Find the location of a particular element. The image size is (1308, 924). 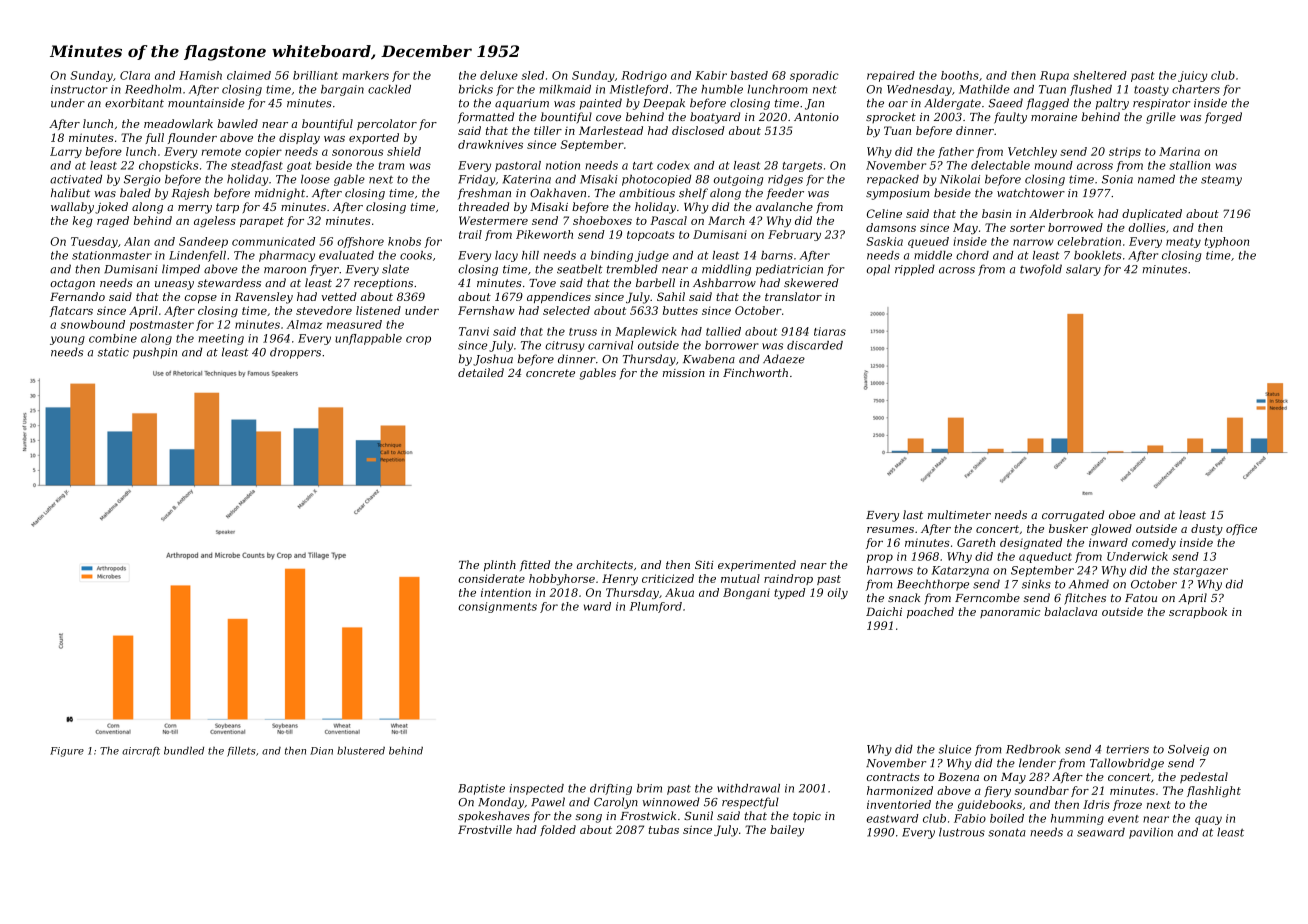

Adaeze is located at coordinates (784, 359).
